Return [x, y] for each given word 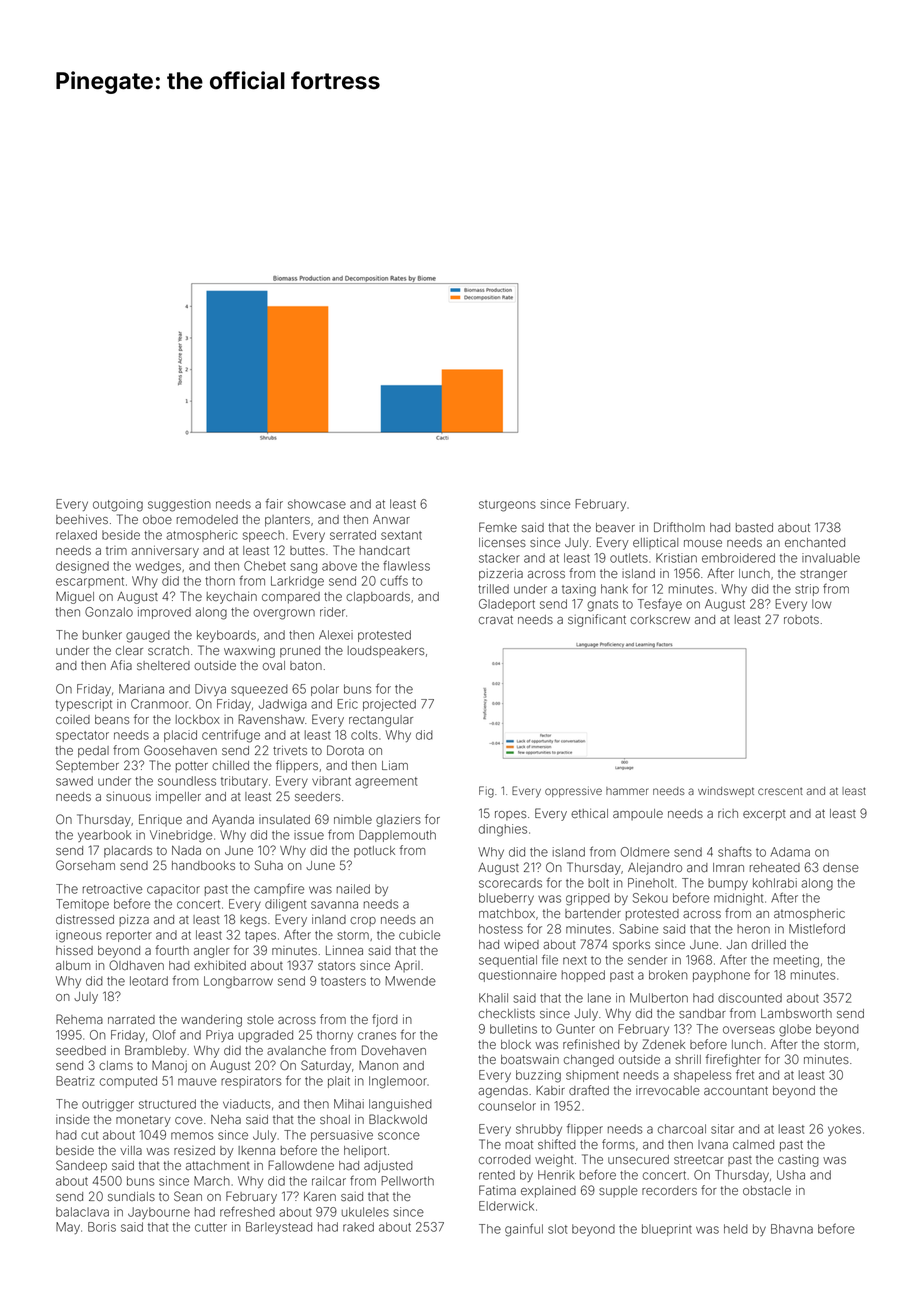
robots [801, 619]
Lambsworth [796, 1013]
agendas [503, 1092]
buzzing [538, 1076]
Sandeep [81, 1166]
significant [597, 620]
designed [82, 567]
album [73, 965]
